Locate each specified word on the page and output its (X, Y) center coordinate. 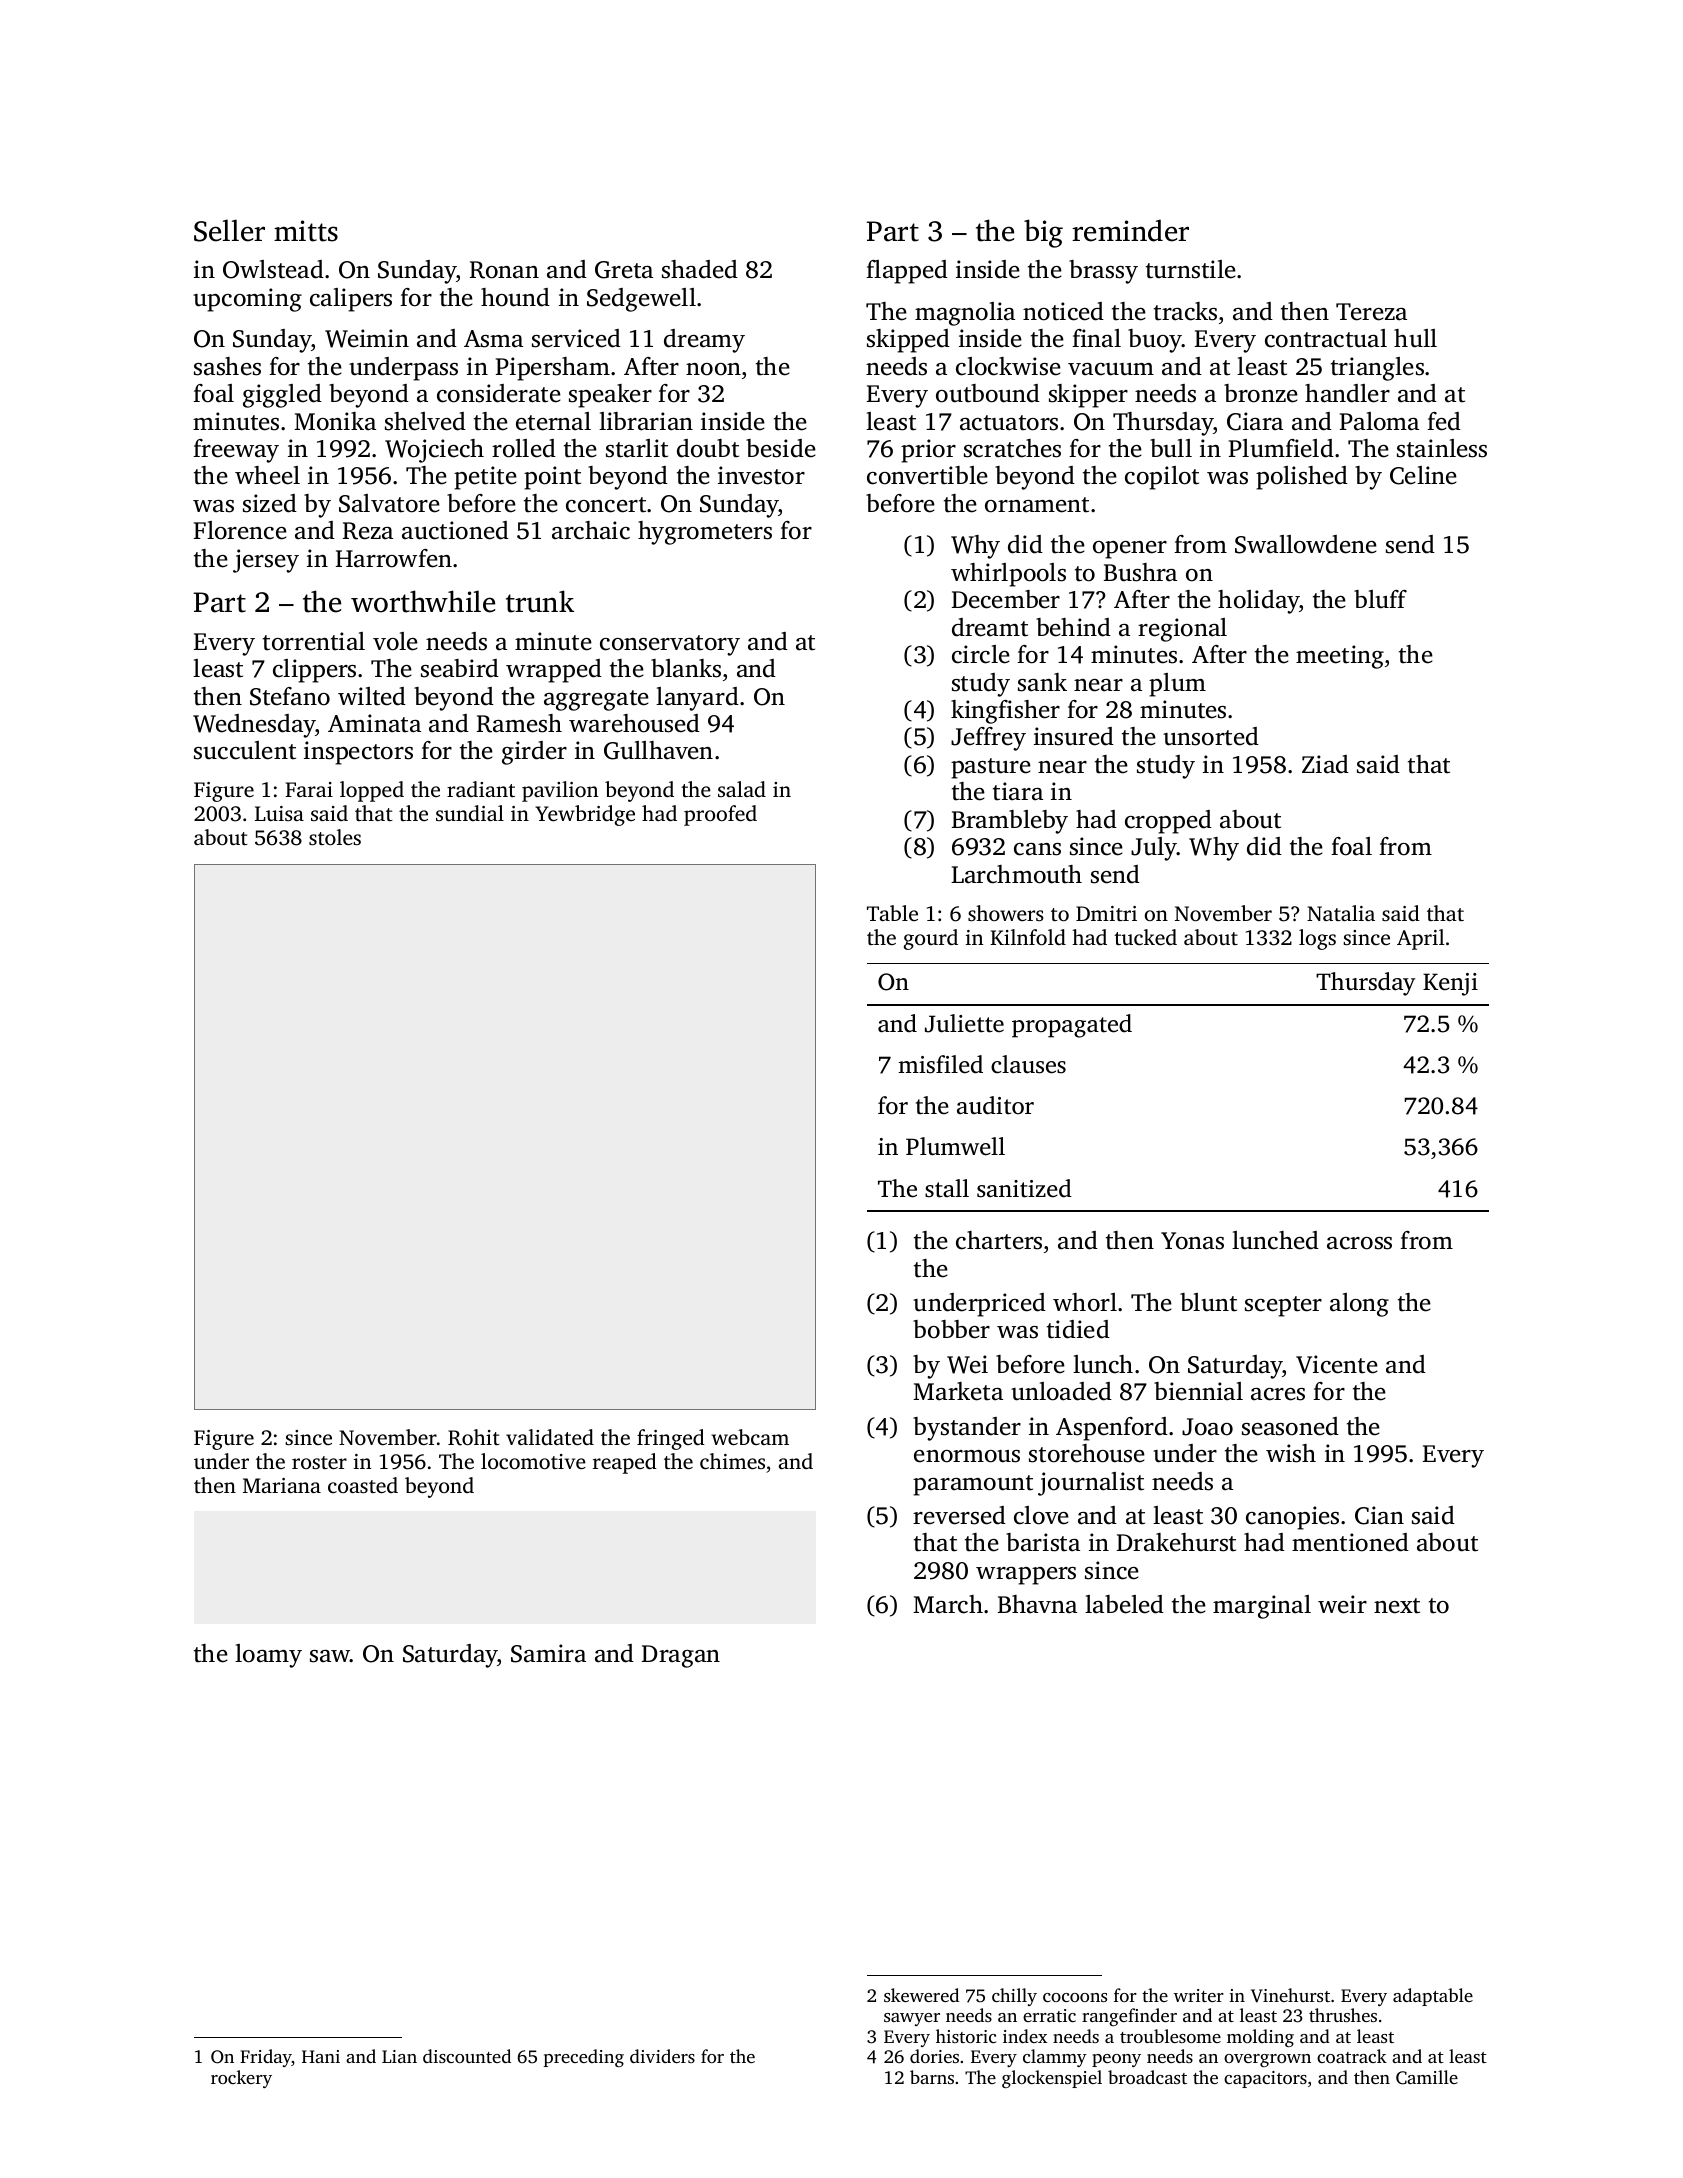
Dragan (681, 1656)
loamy (268, 1656)
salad (742, 789)
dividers (662, 2056)
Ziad (1325, 764)
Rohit (474, 1437)
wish (1291, 1453)
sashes (227, 366)
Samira (548, 1653)
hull (1415, 338)
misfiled (940, 1064)
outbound (988, 393)
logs (1317, 939)
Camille (1427, 2077)
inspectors (358, 753)
